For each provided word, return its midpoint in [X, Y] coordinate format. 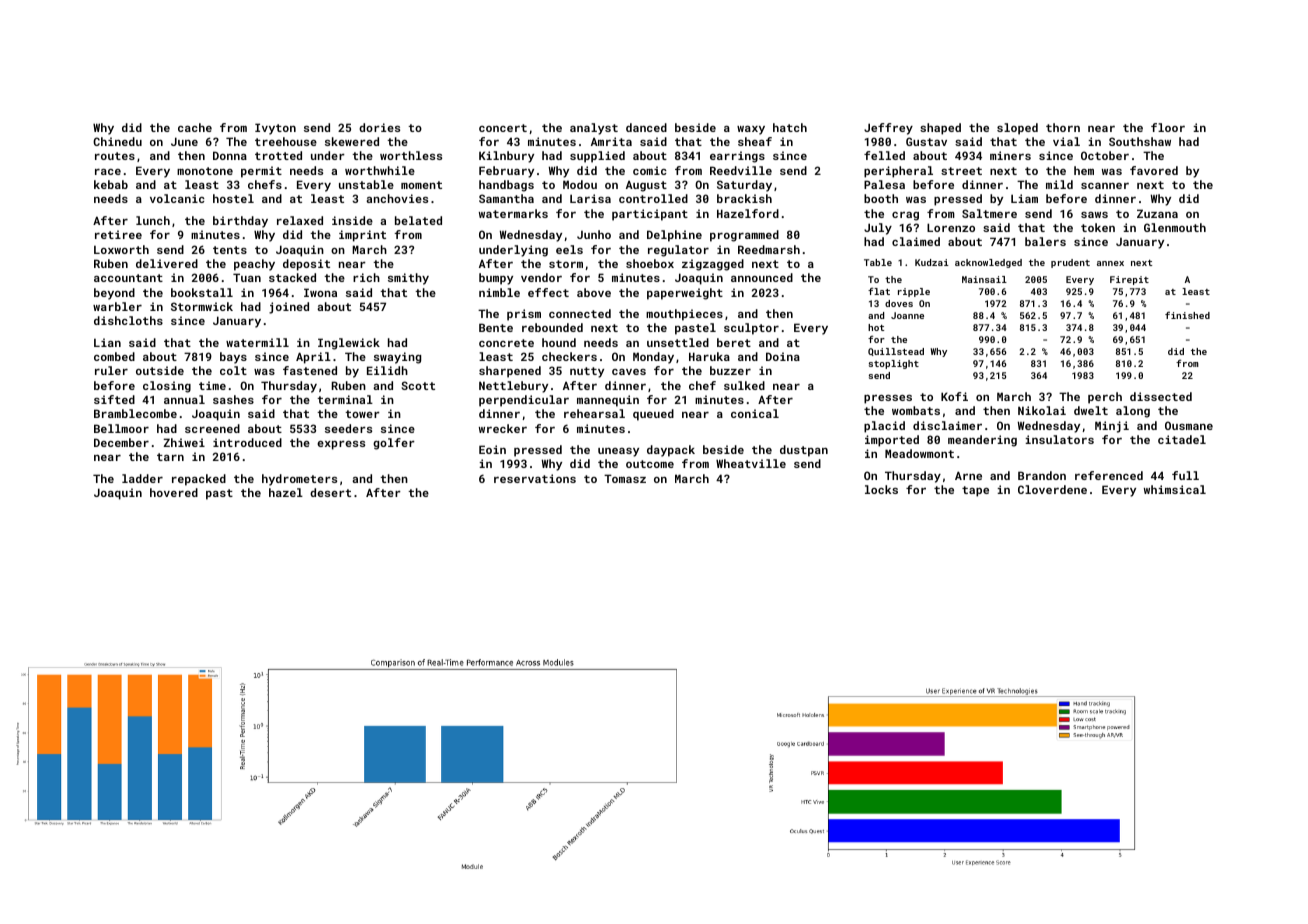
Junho [594, 234]
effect [548, 292]
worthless [411, 155]
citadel [1182, 439]
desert [330, 492]
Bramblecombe [135, 413]
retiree [118, 234]
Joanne [907, 315]
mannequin [608, 401]
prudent [1070, 263]
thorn [1063, 127]
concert [503, 128]
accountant [128, 278]
